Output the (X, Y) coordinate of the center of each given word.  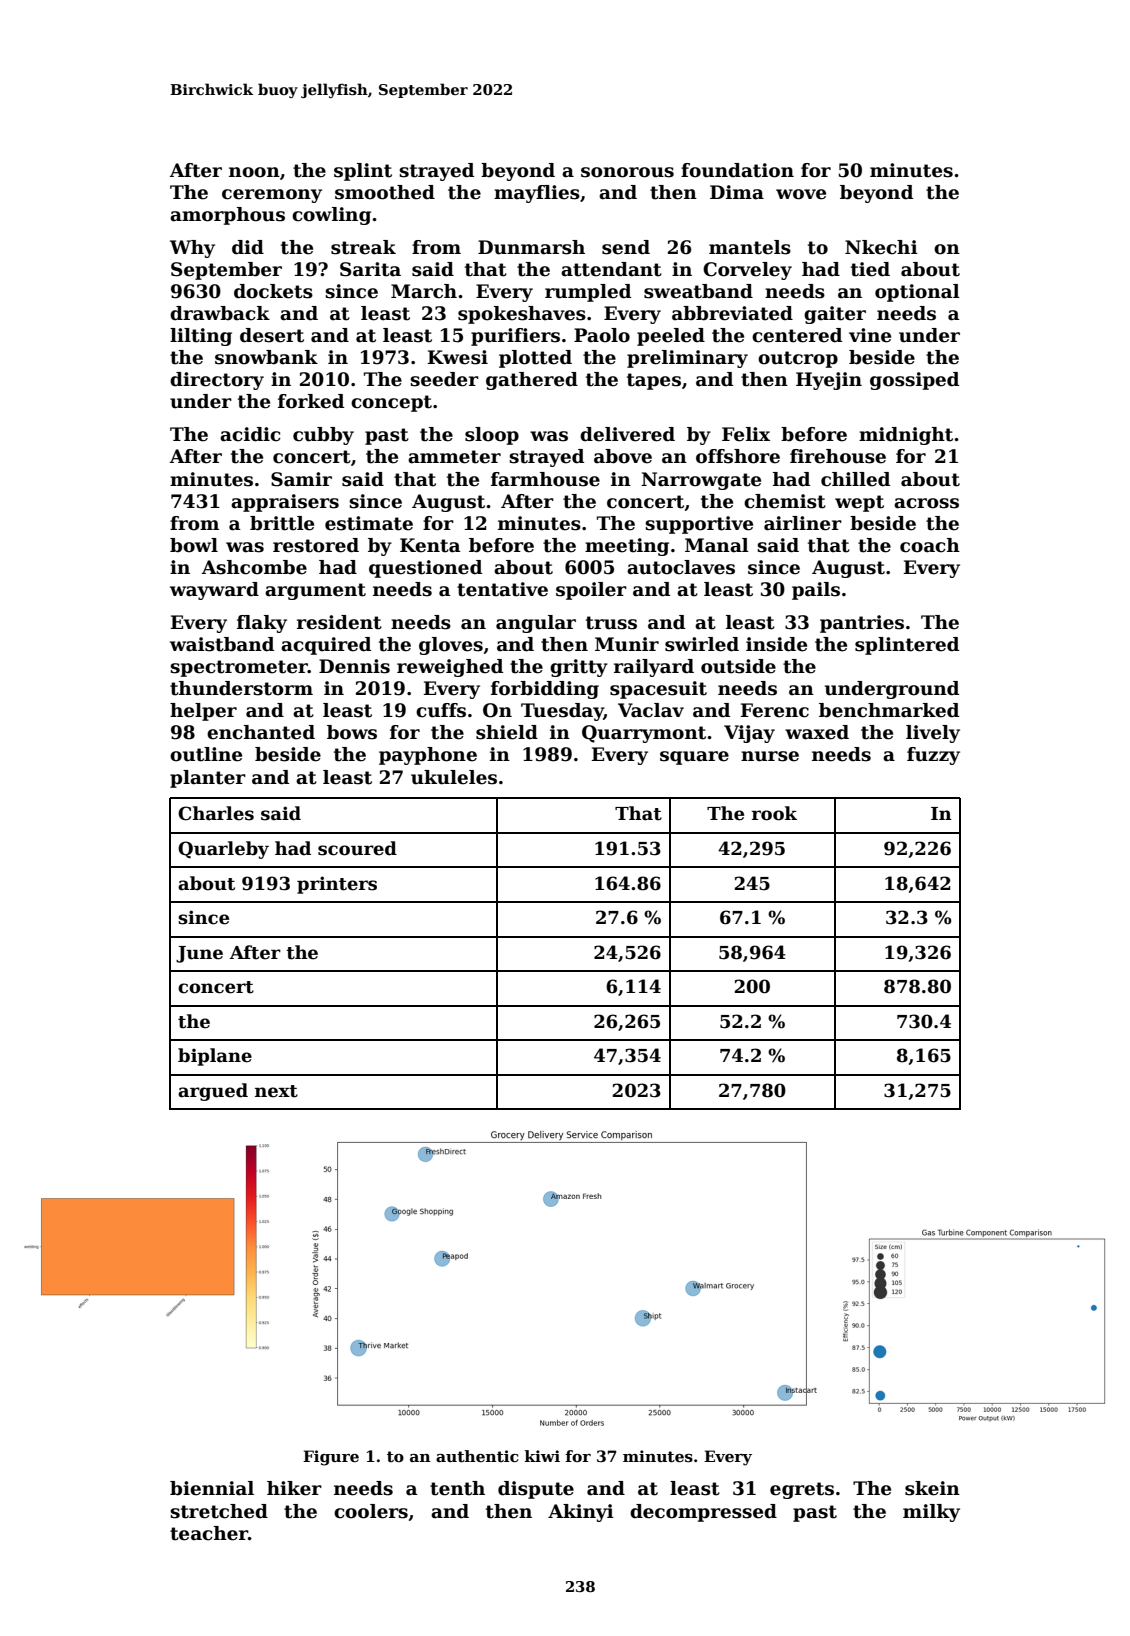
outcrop (798, 359)
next (276, 1091)
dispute (536, 1490)
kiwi (542, 1456)
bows (352, 732)
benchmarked (889, 710)
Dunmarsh (531, 247)
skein (932, 1488)
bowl (194, 545)
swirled (702, 644)
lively (933, 734)
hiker (294, 1488)
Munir (627, 644)
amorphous (227, 216)
